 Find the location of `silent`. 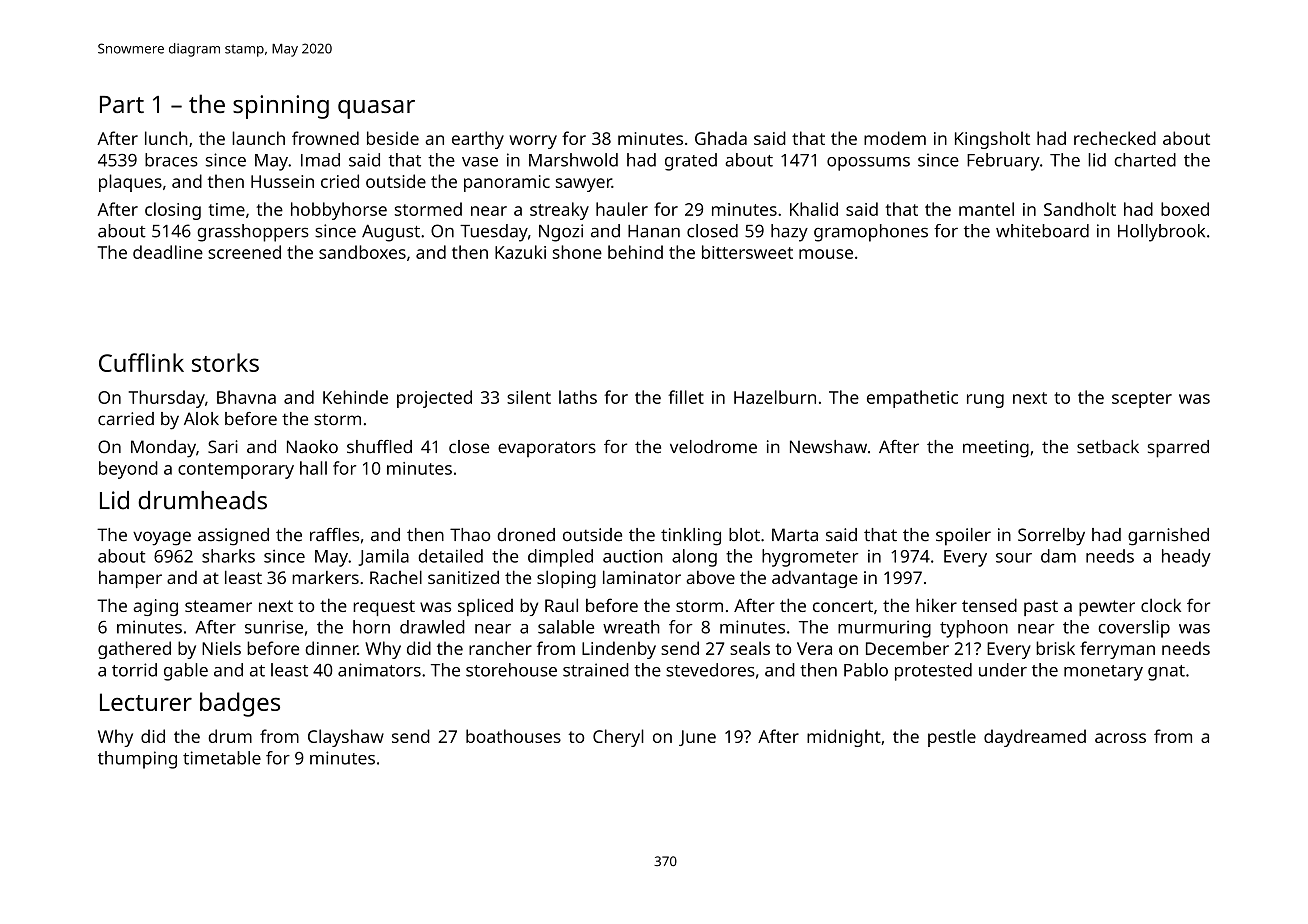

silent is located at coordinates (529, 397).
